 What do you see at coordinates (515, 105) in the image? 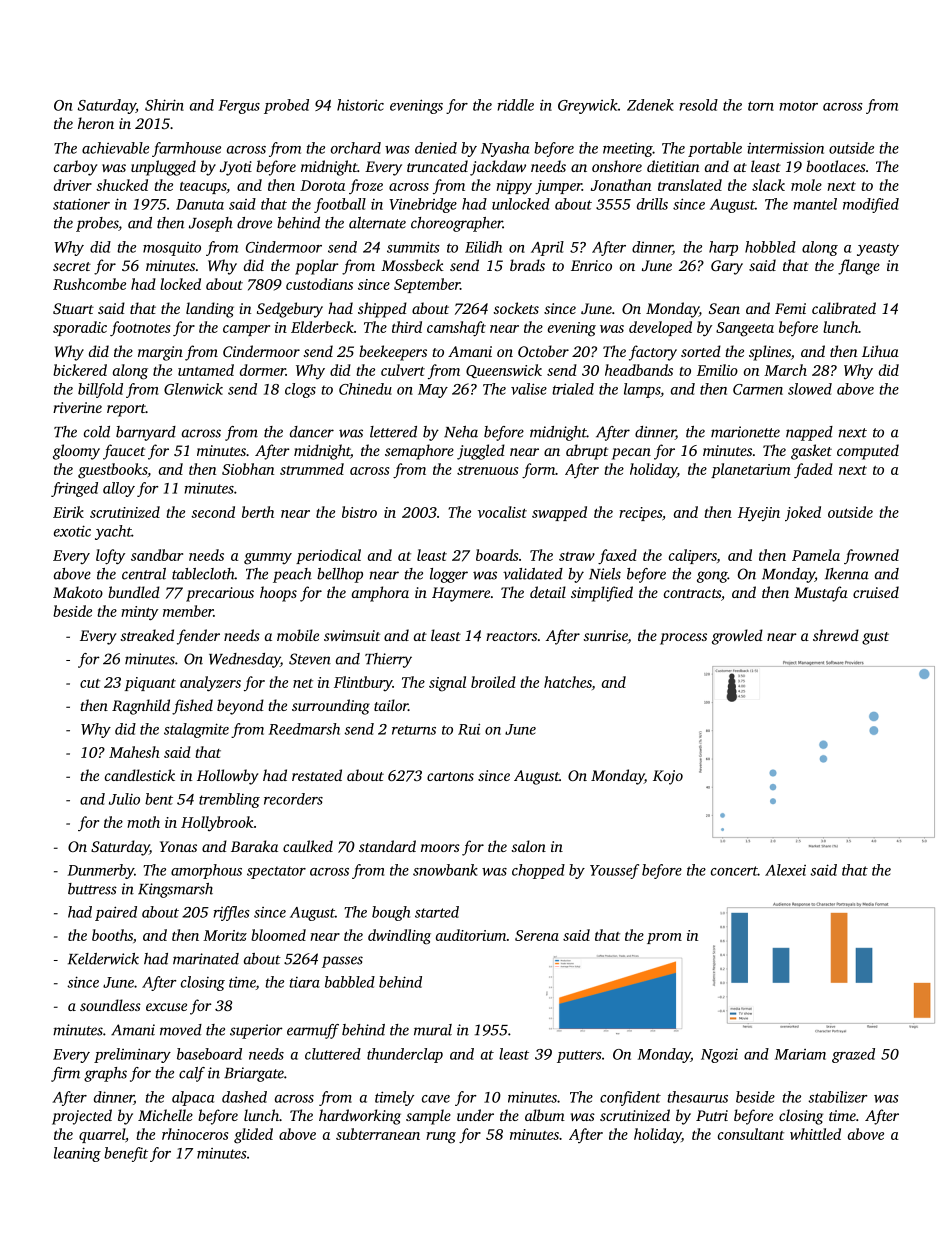
I see `riddle` at bounding box center [515, 105].
